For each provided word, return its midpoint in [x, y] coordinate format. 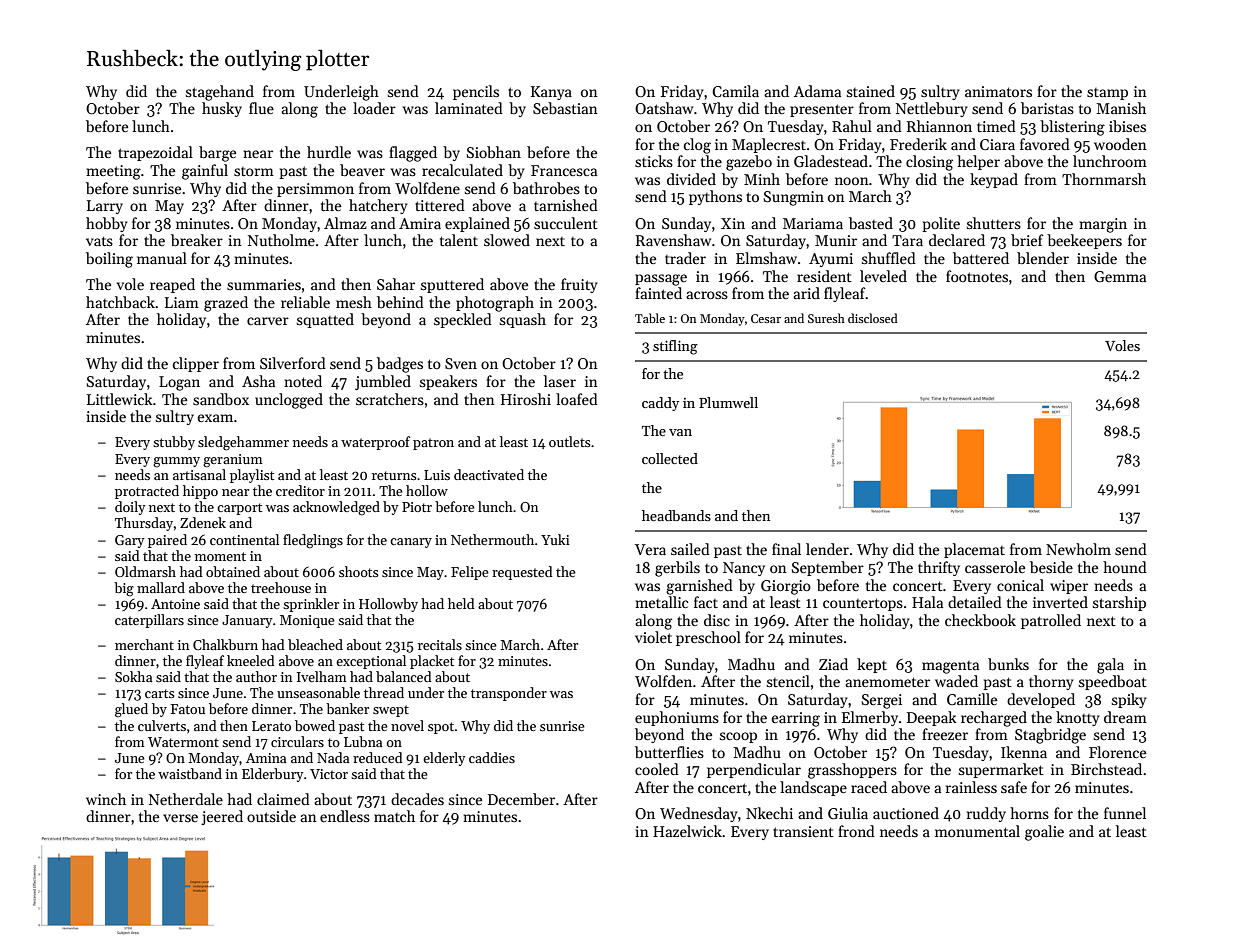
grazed [226, 304]
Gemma [1120, 276]
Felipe [470, 573]
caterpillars [149, 621]
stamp [1107, 94]
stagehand [220, 93]
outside [271, 816]
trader [685, 258]
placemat [974, 550]
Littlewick [120, 399]
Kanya [551, 93]
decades [417, 799]
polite [941, 224]
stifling [675, 347]
